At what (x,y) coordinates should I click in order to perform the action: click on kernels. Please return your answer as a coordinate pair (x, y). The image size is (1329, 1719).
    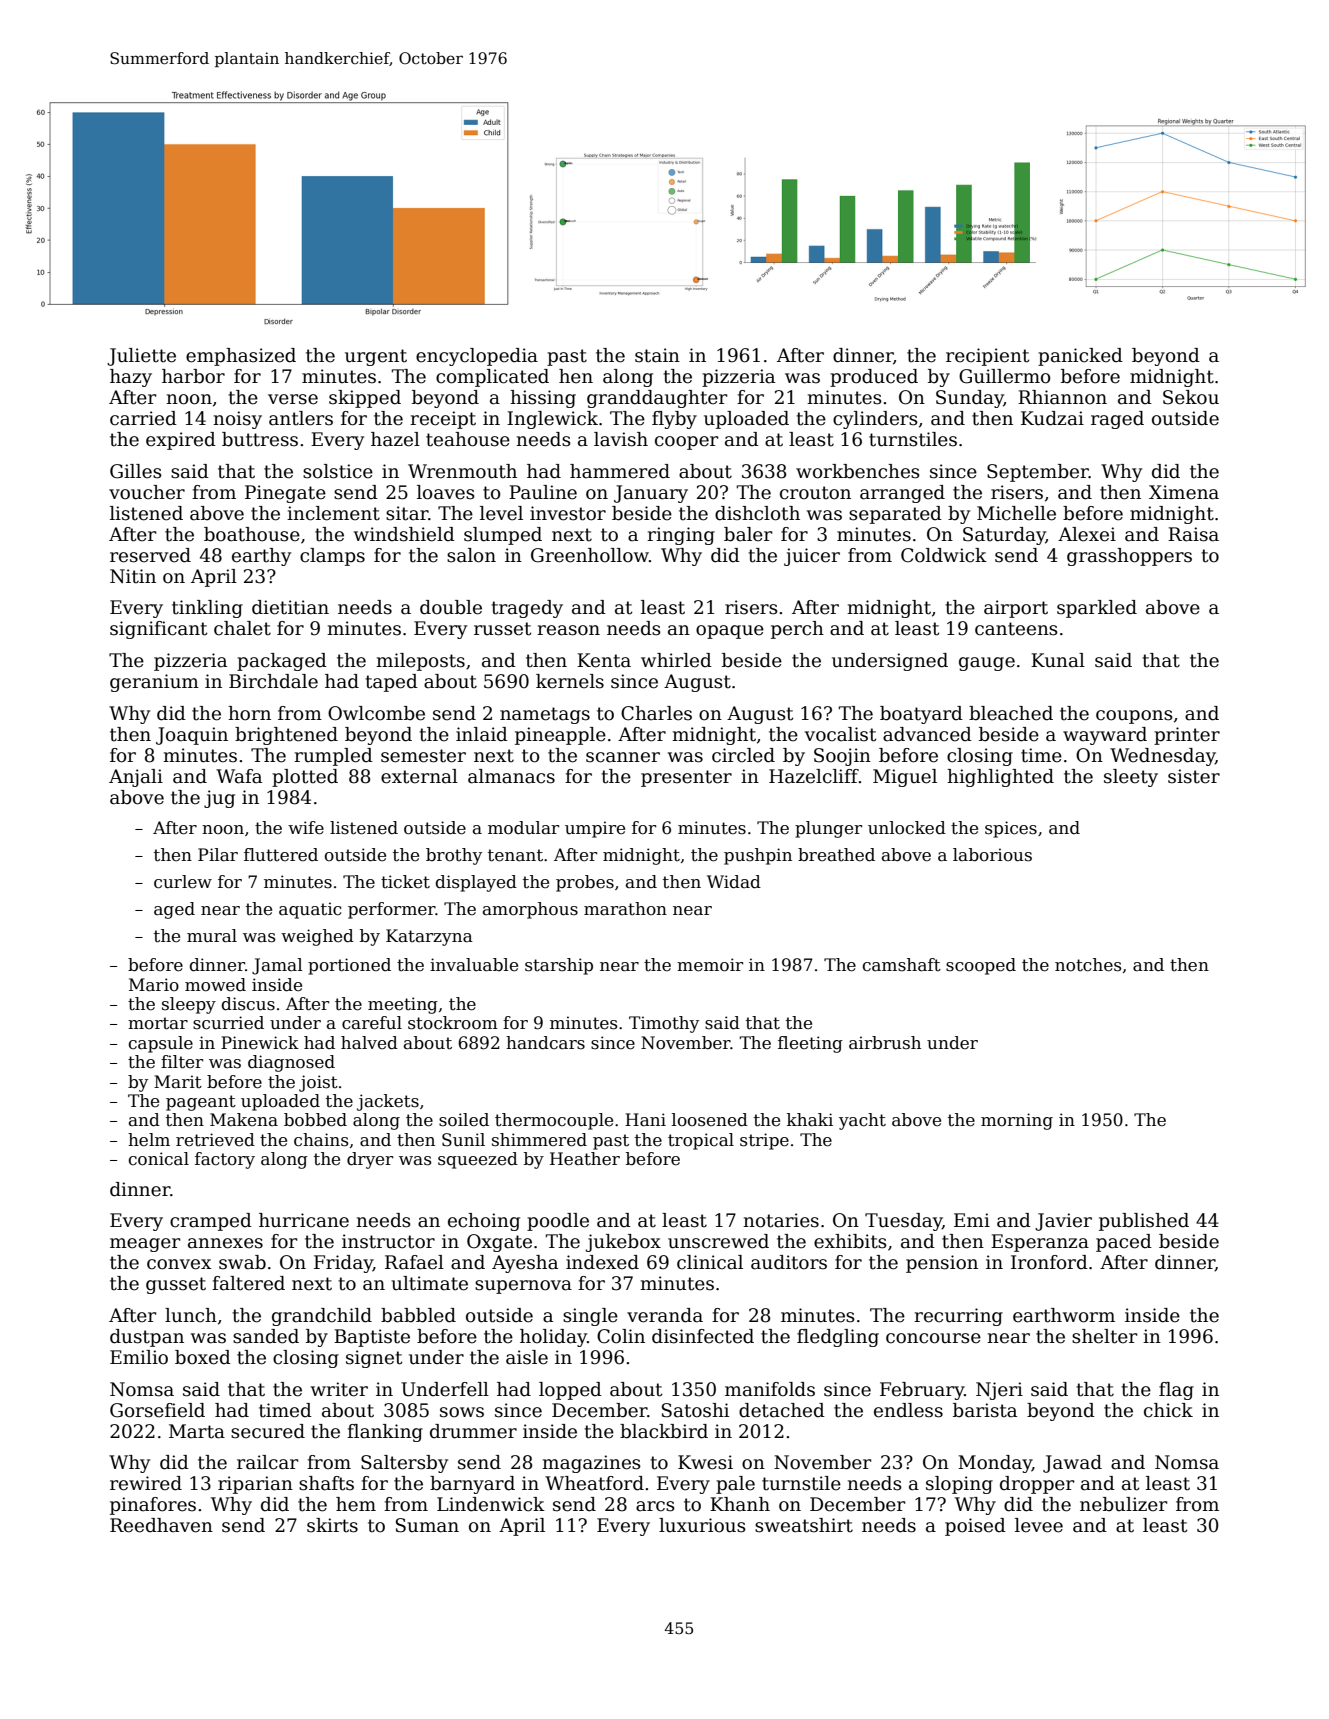
    Looking at the image, I should click on (570, 681).
